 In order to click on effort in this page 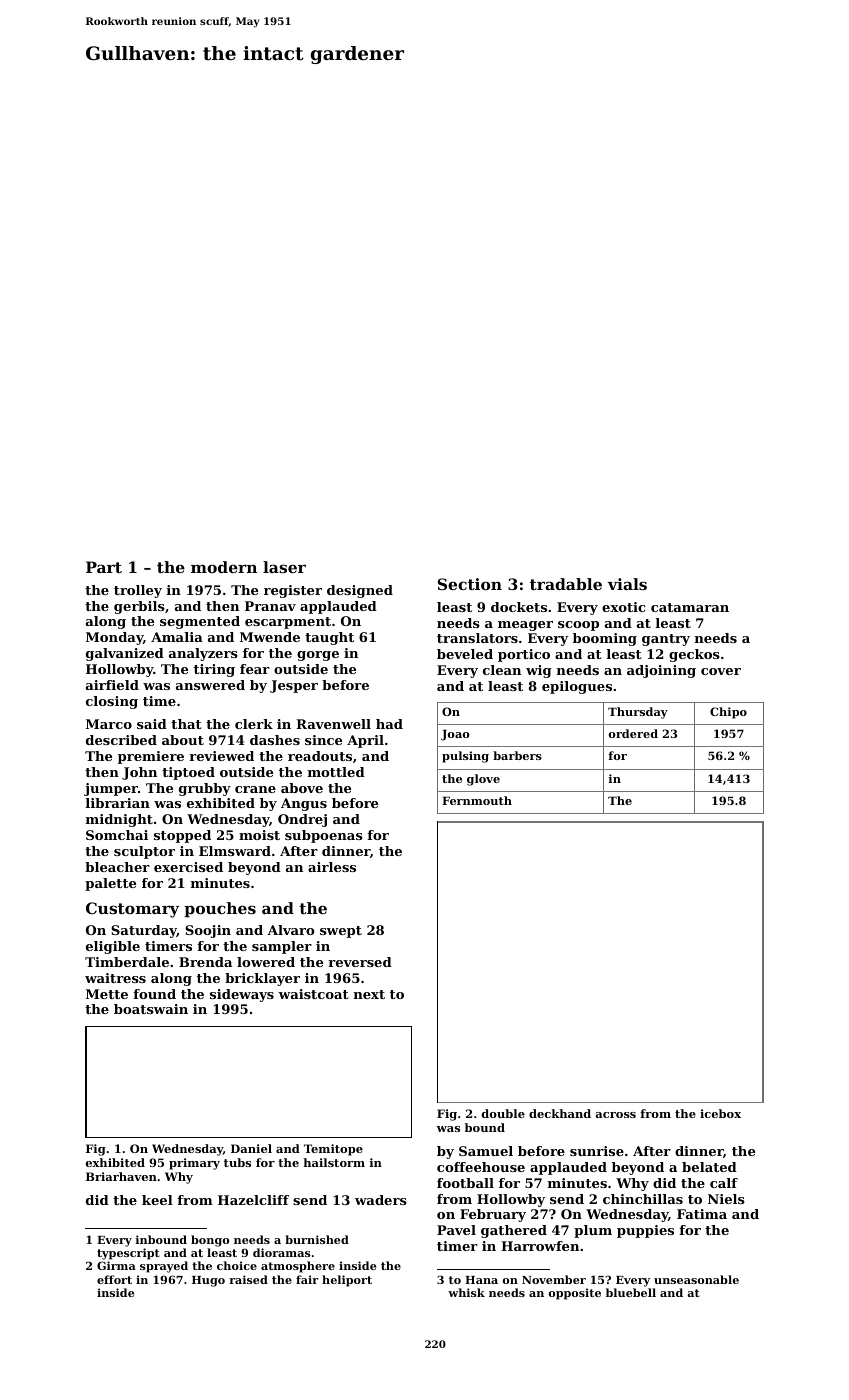, I will do `click(114, 1279)`.
